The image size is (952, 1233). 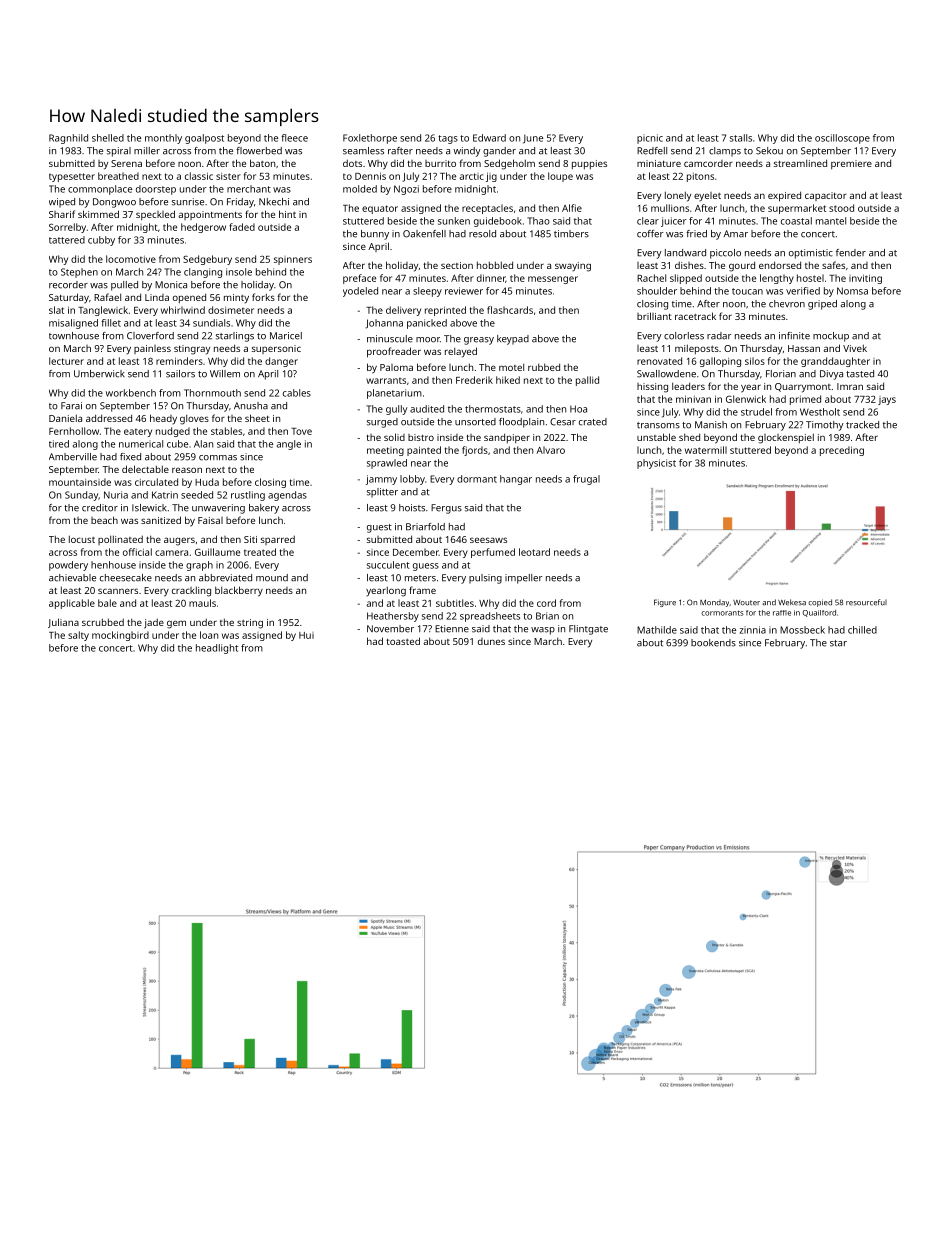 What do you see at coordinates (489, 138) in the screenshot?
I see `Edward` at bounding box center [489, 138].
